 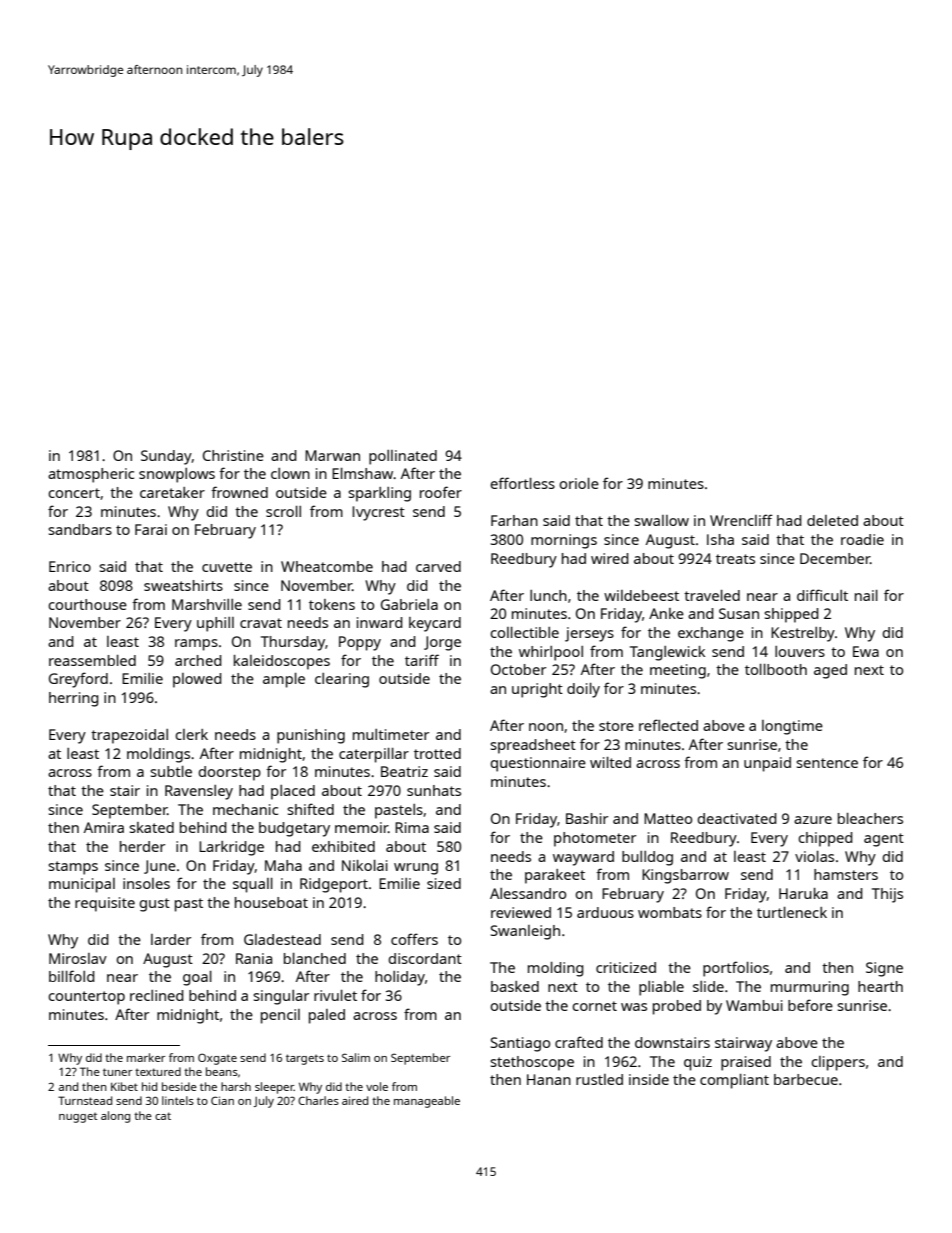 What do you see at coordinates (166, 457) in the document?
I see `Sunday` at bounding box center [166, 457].
